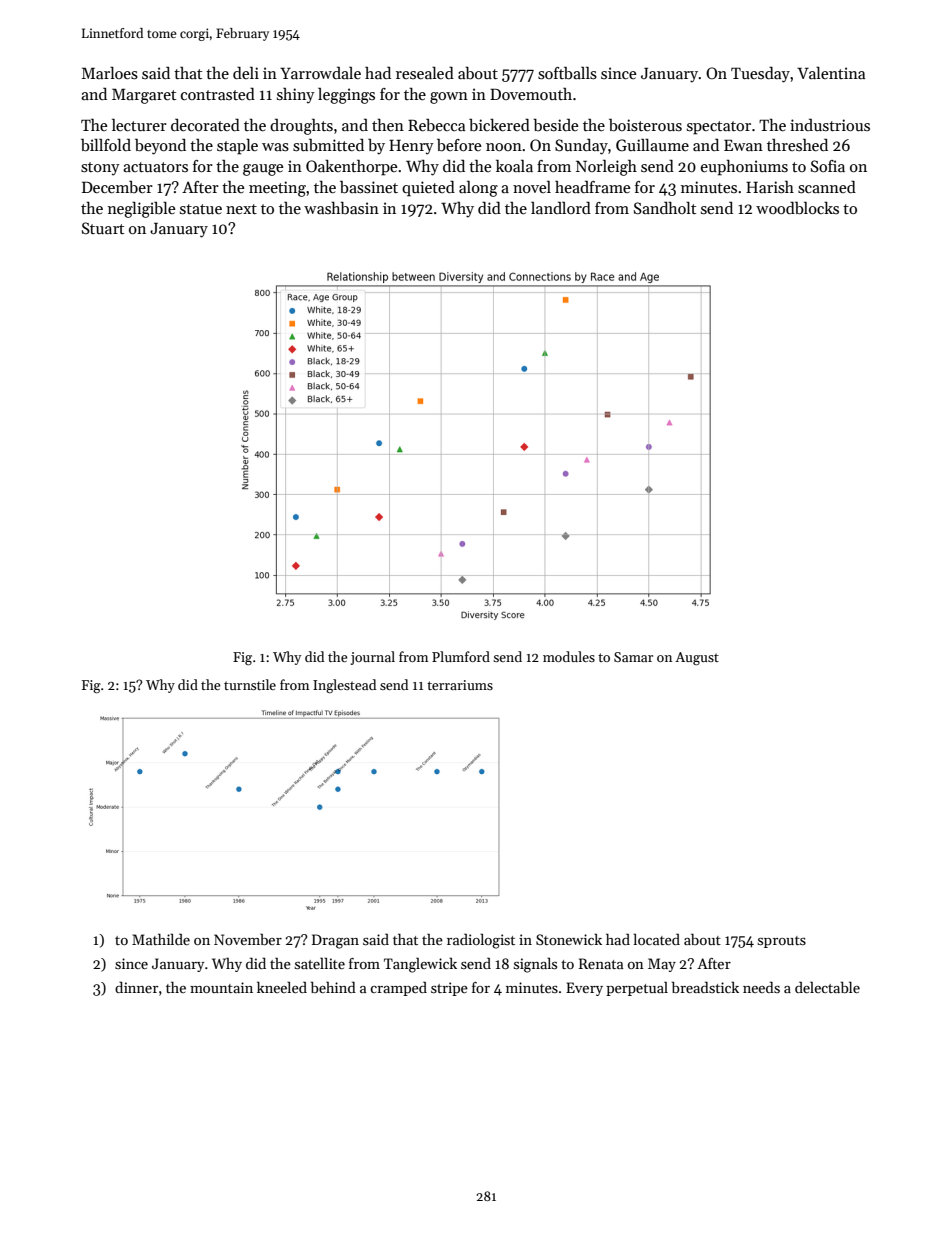  I want to click on landlord, so click(561, 208).
